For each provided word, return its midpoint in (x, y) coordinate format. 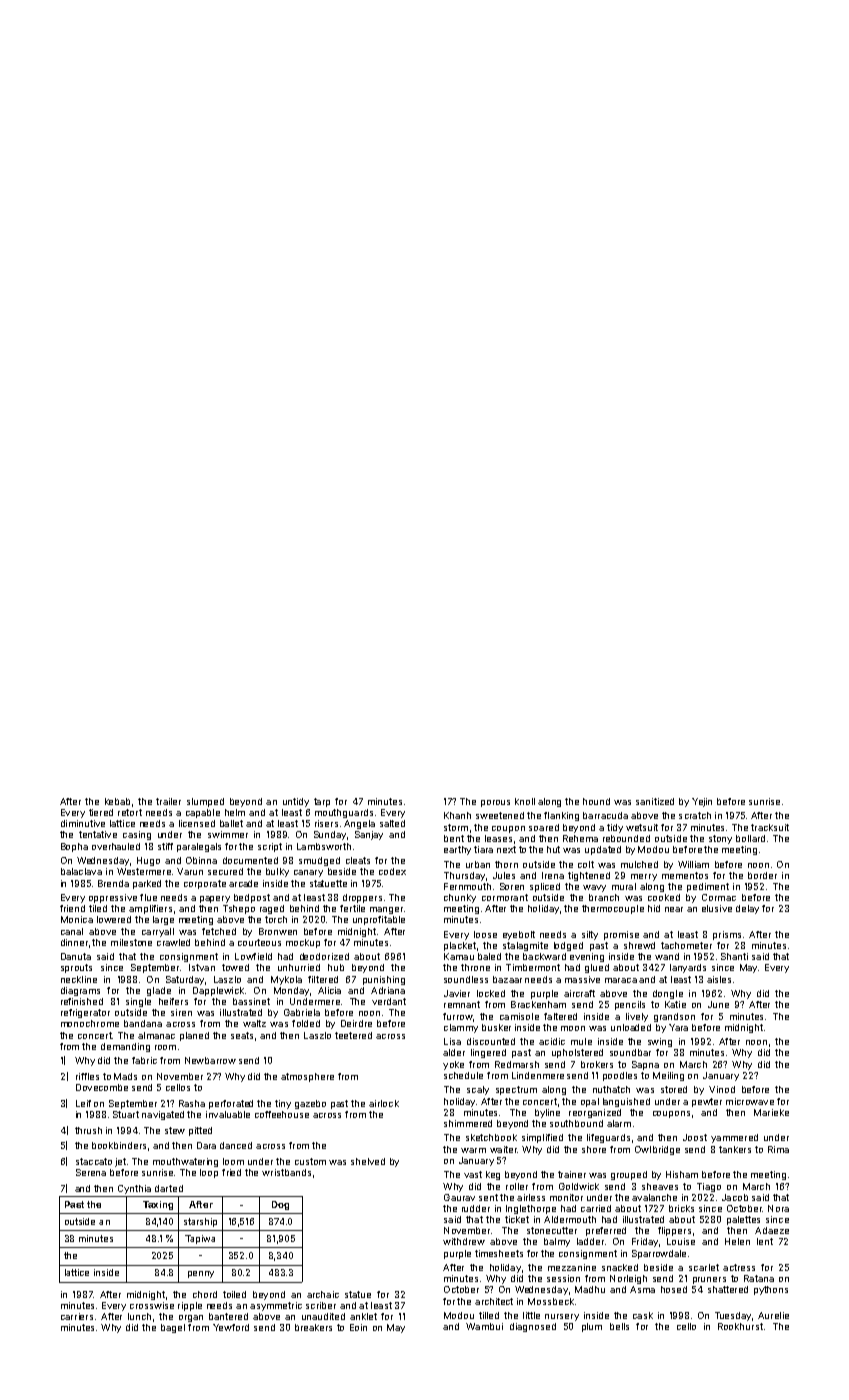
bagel (173, 1328)
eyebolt (519, 935)
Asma (642, 1289)
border (762, 875)
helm (235, 812)
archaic (323, 1294)
